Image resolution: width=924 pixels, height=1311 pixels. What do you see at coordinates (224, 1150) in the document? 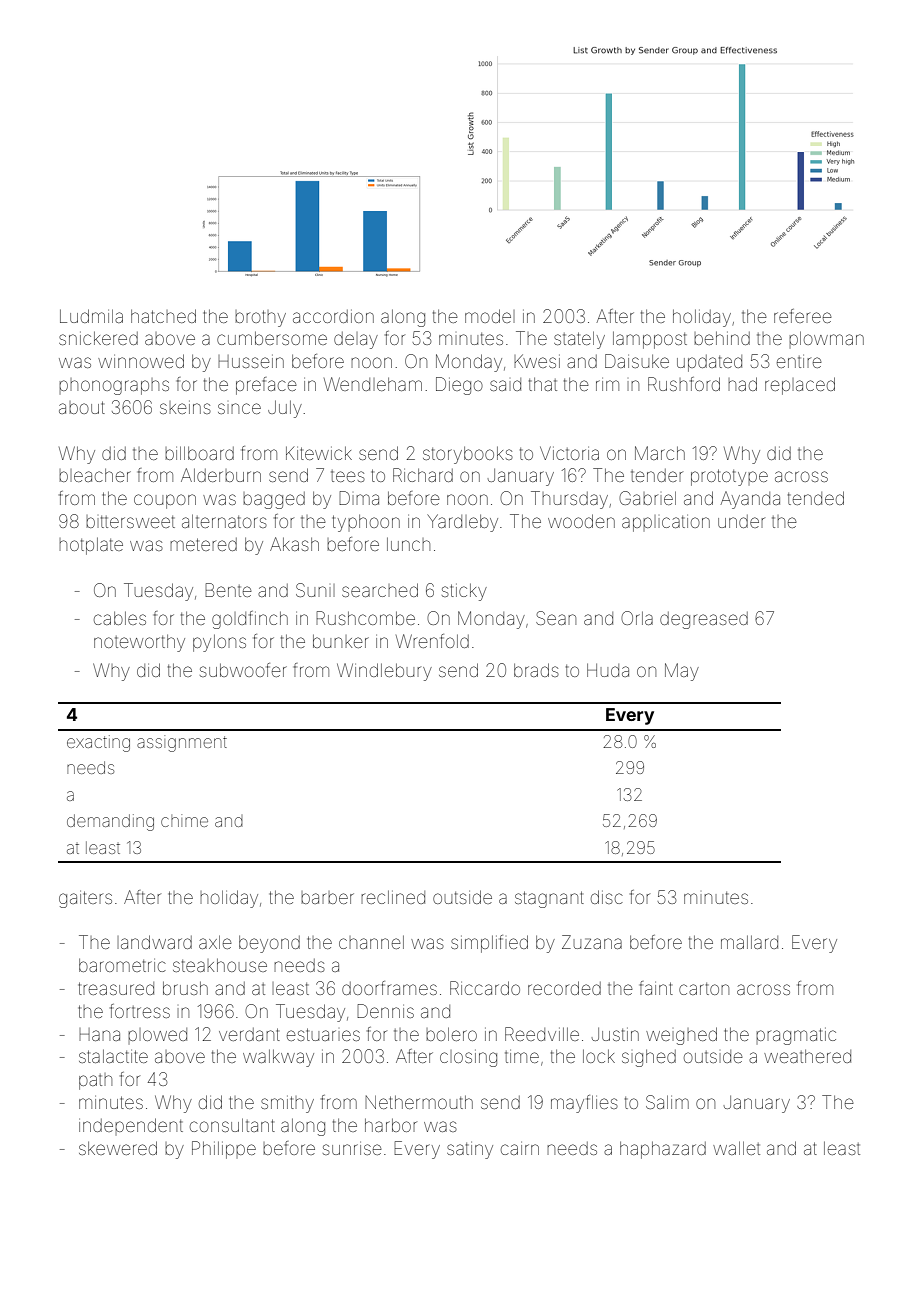
I see `Philippe` at bounding box center [224, 1150].
